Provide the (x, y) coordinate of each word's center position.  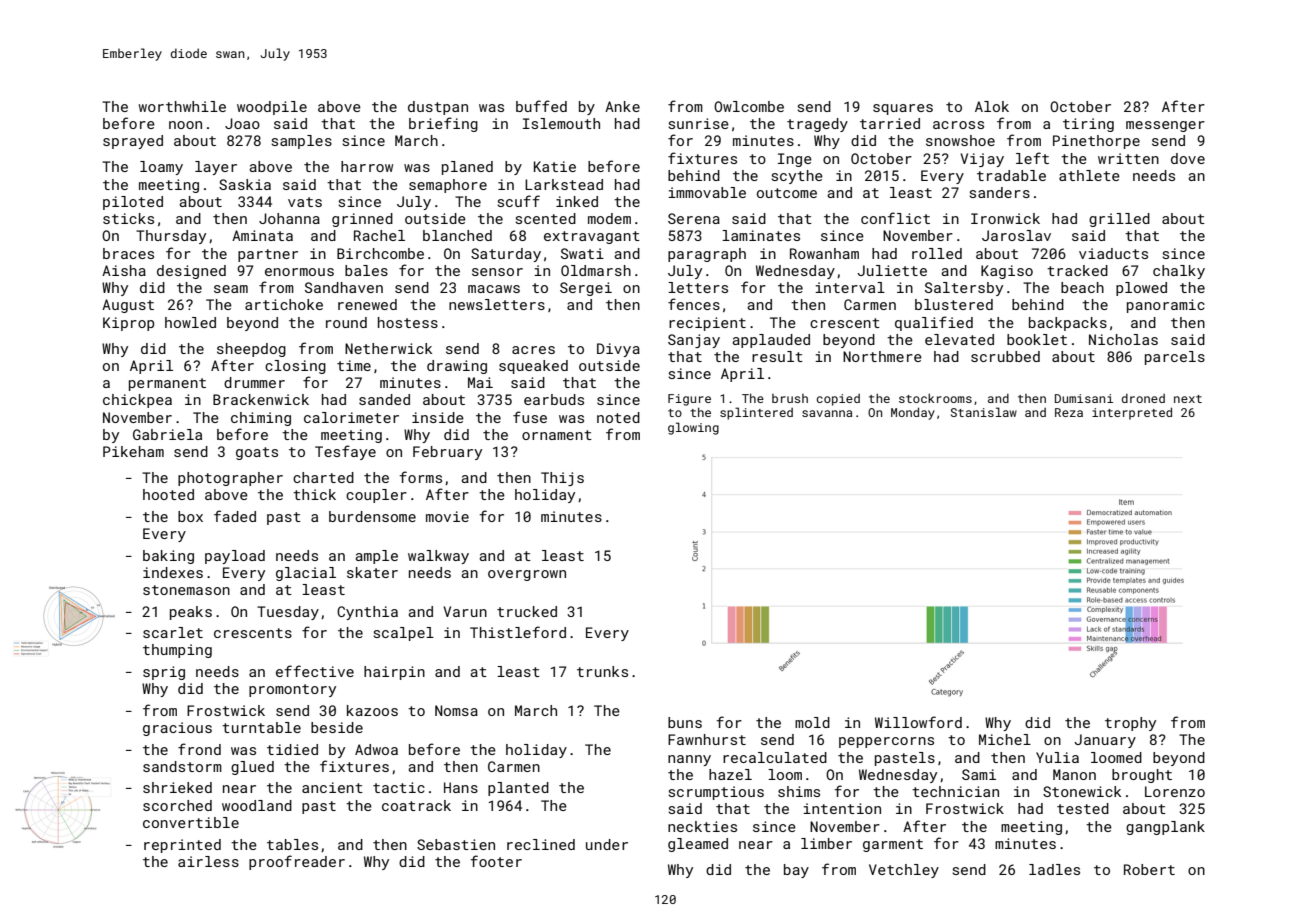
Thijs (562, 479)
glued (252, 768)
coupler (376, 496)
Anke (622, 106)
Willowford (918, 722)
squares (903, 109)
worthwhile (182, 106)
